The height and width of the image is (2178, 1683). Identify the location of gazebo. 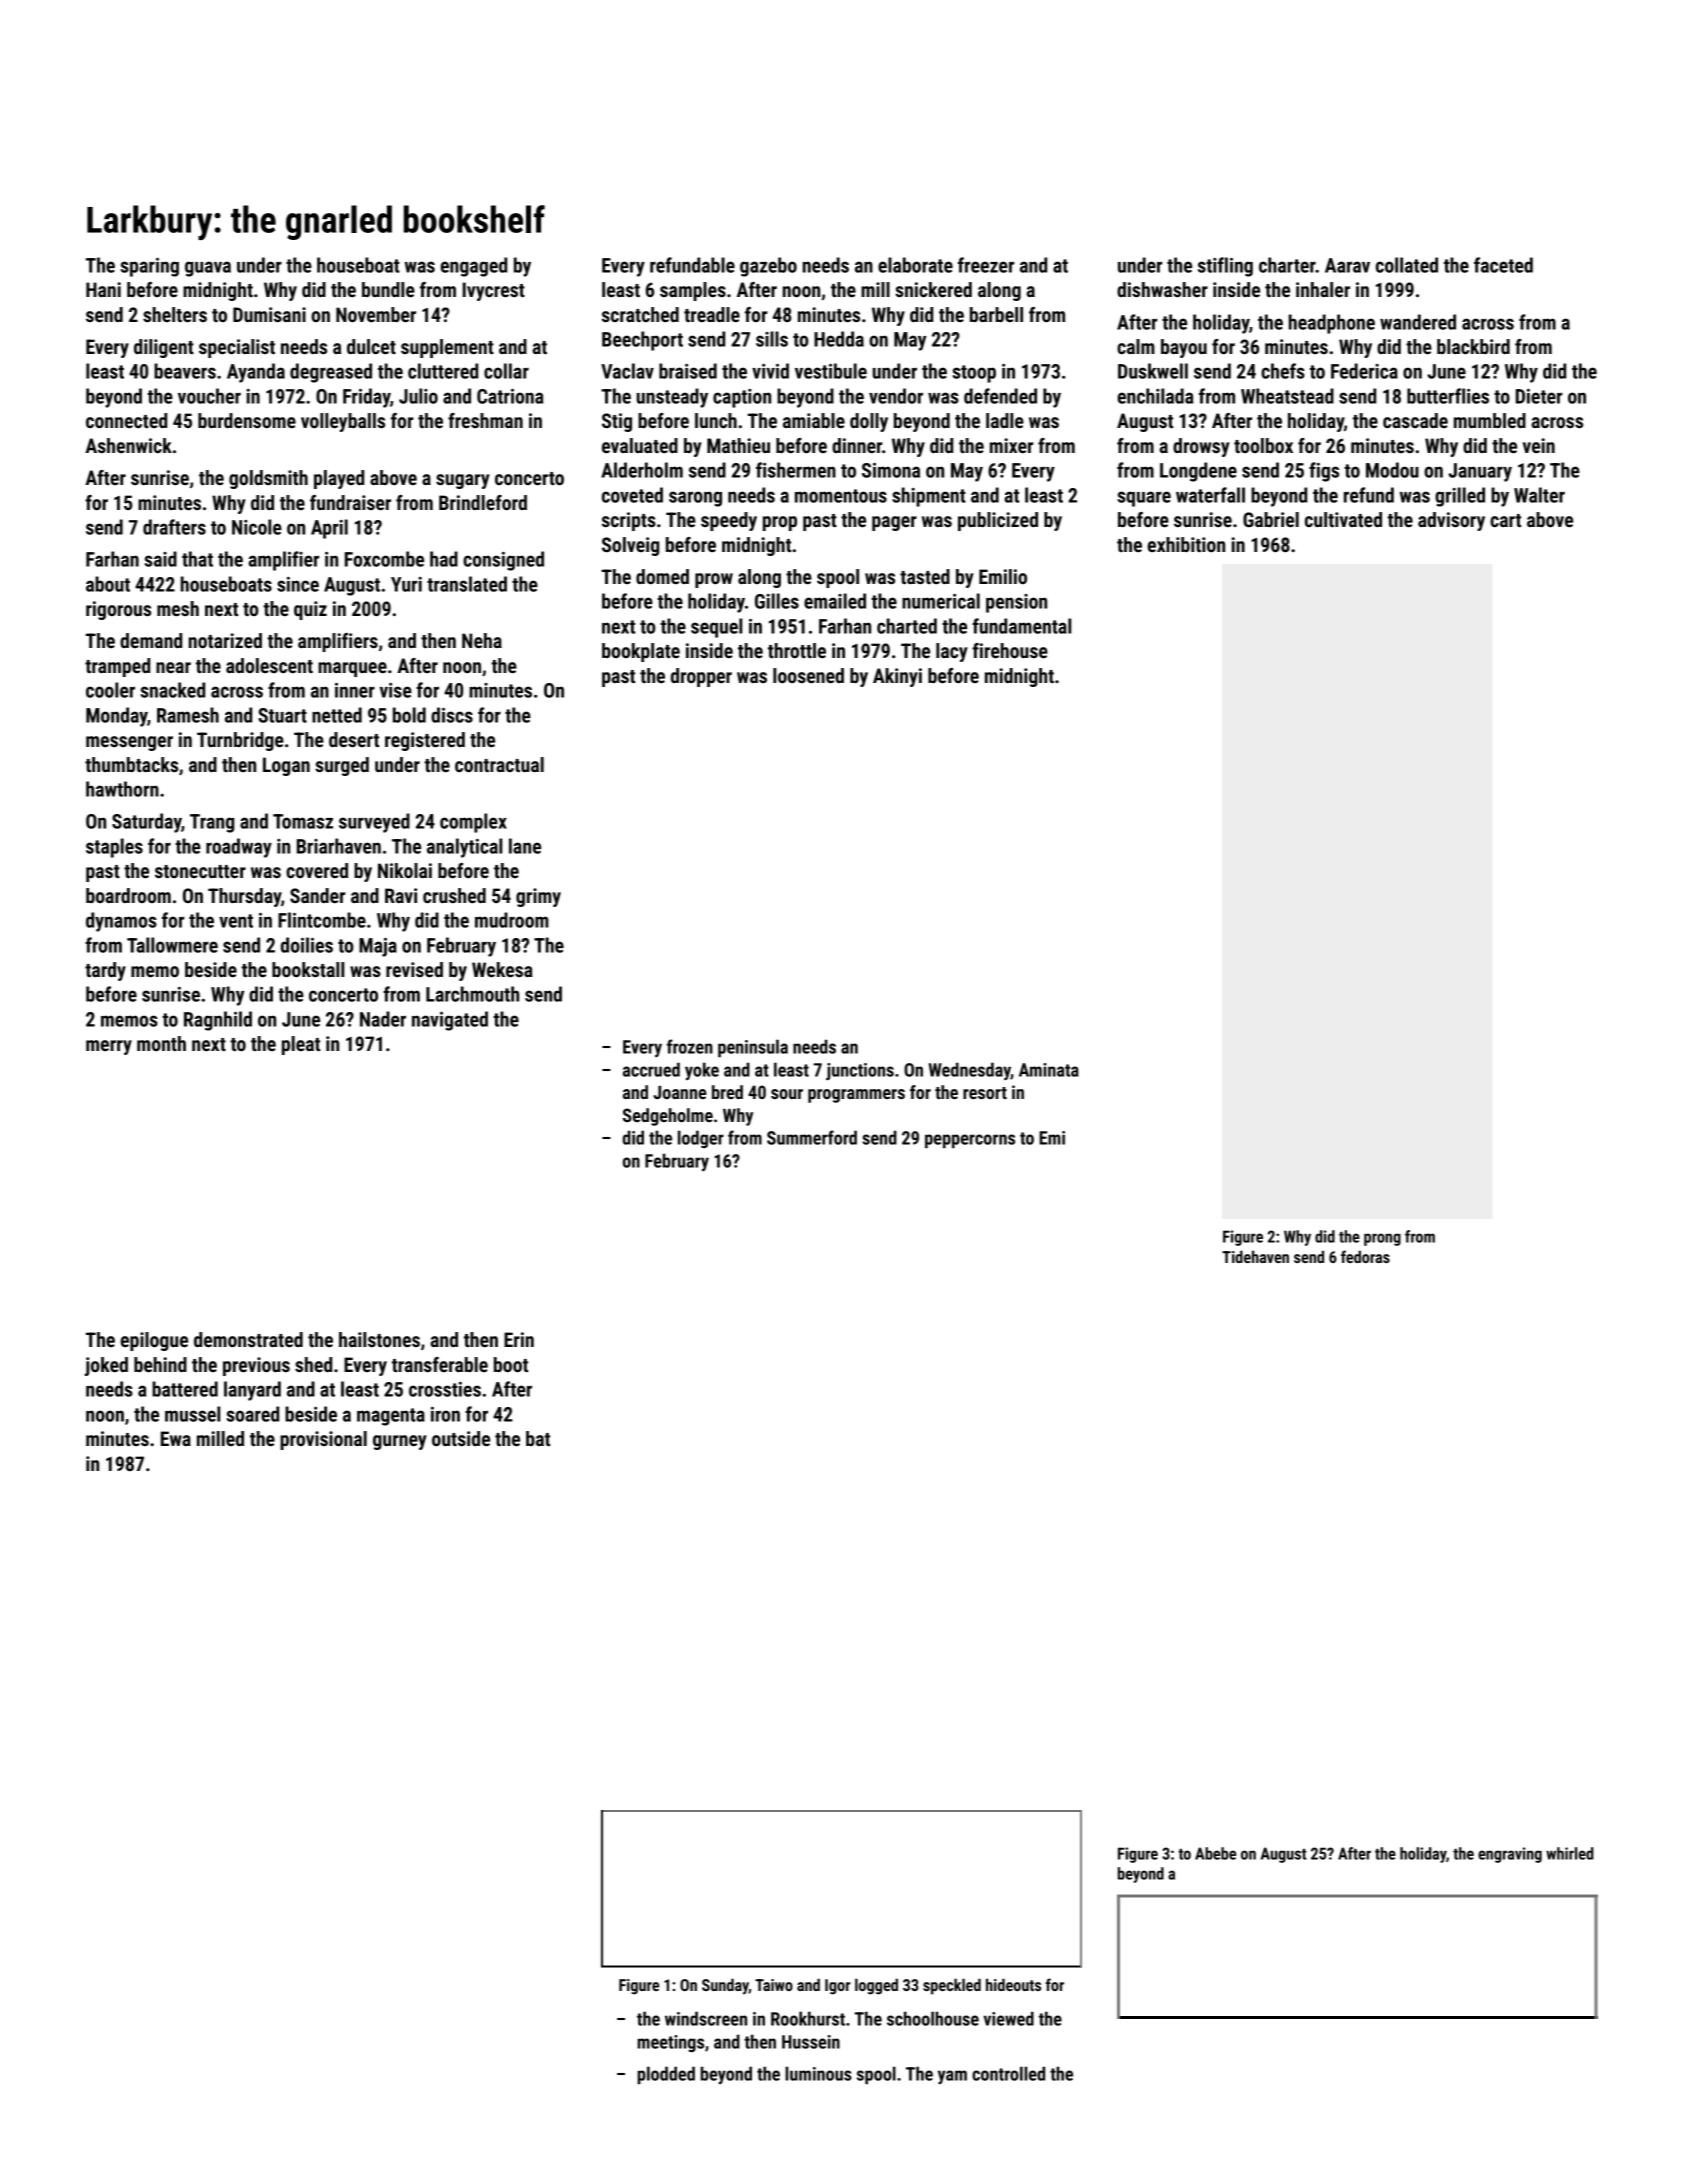
(768, 267).
